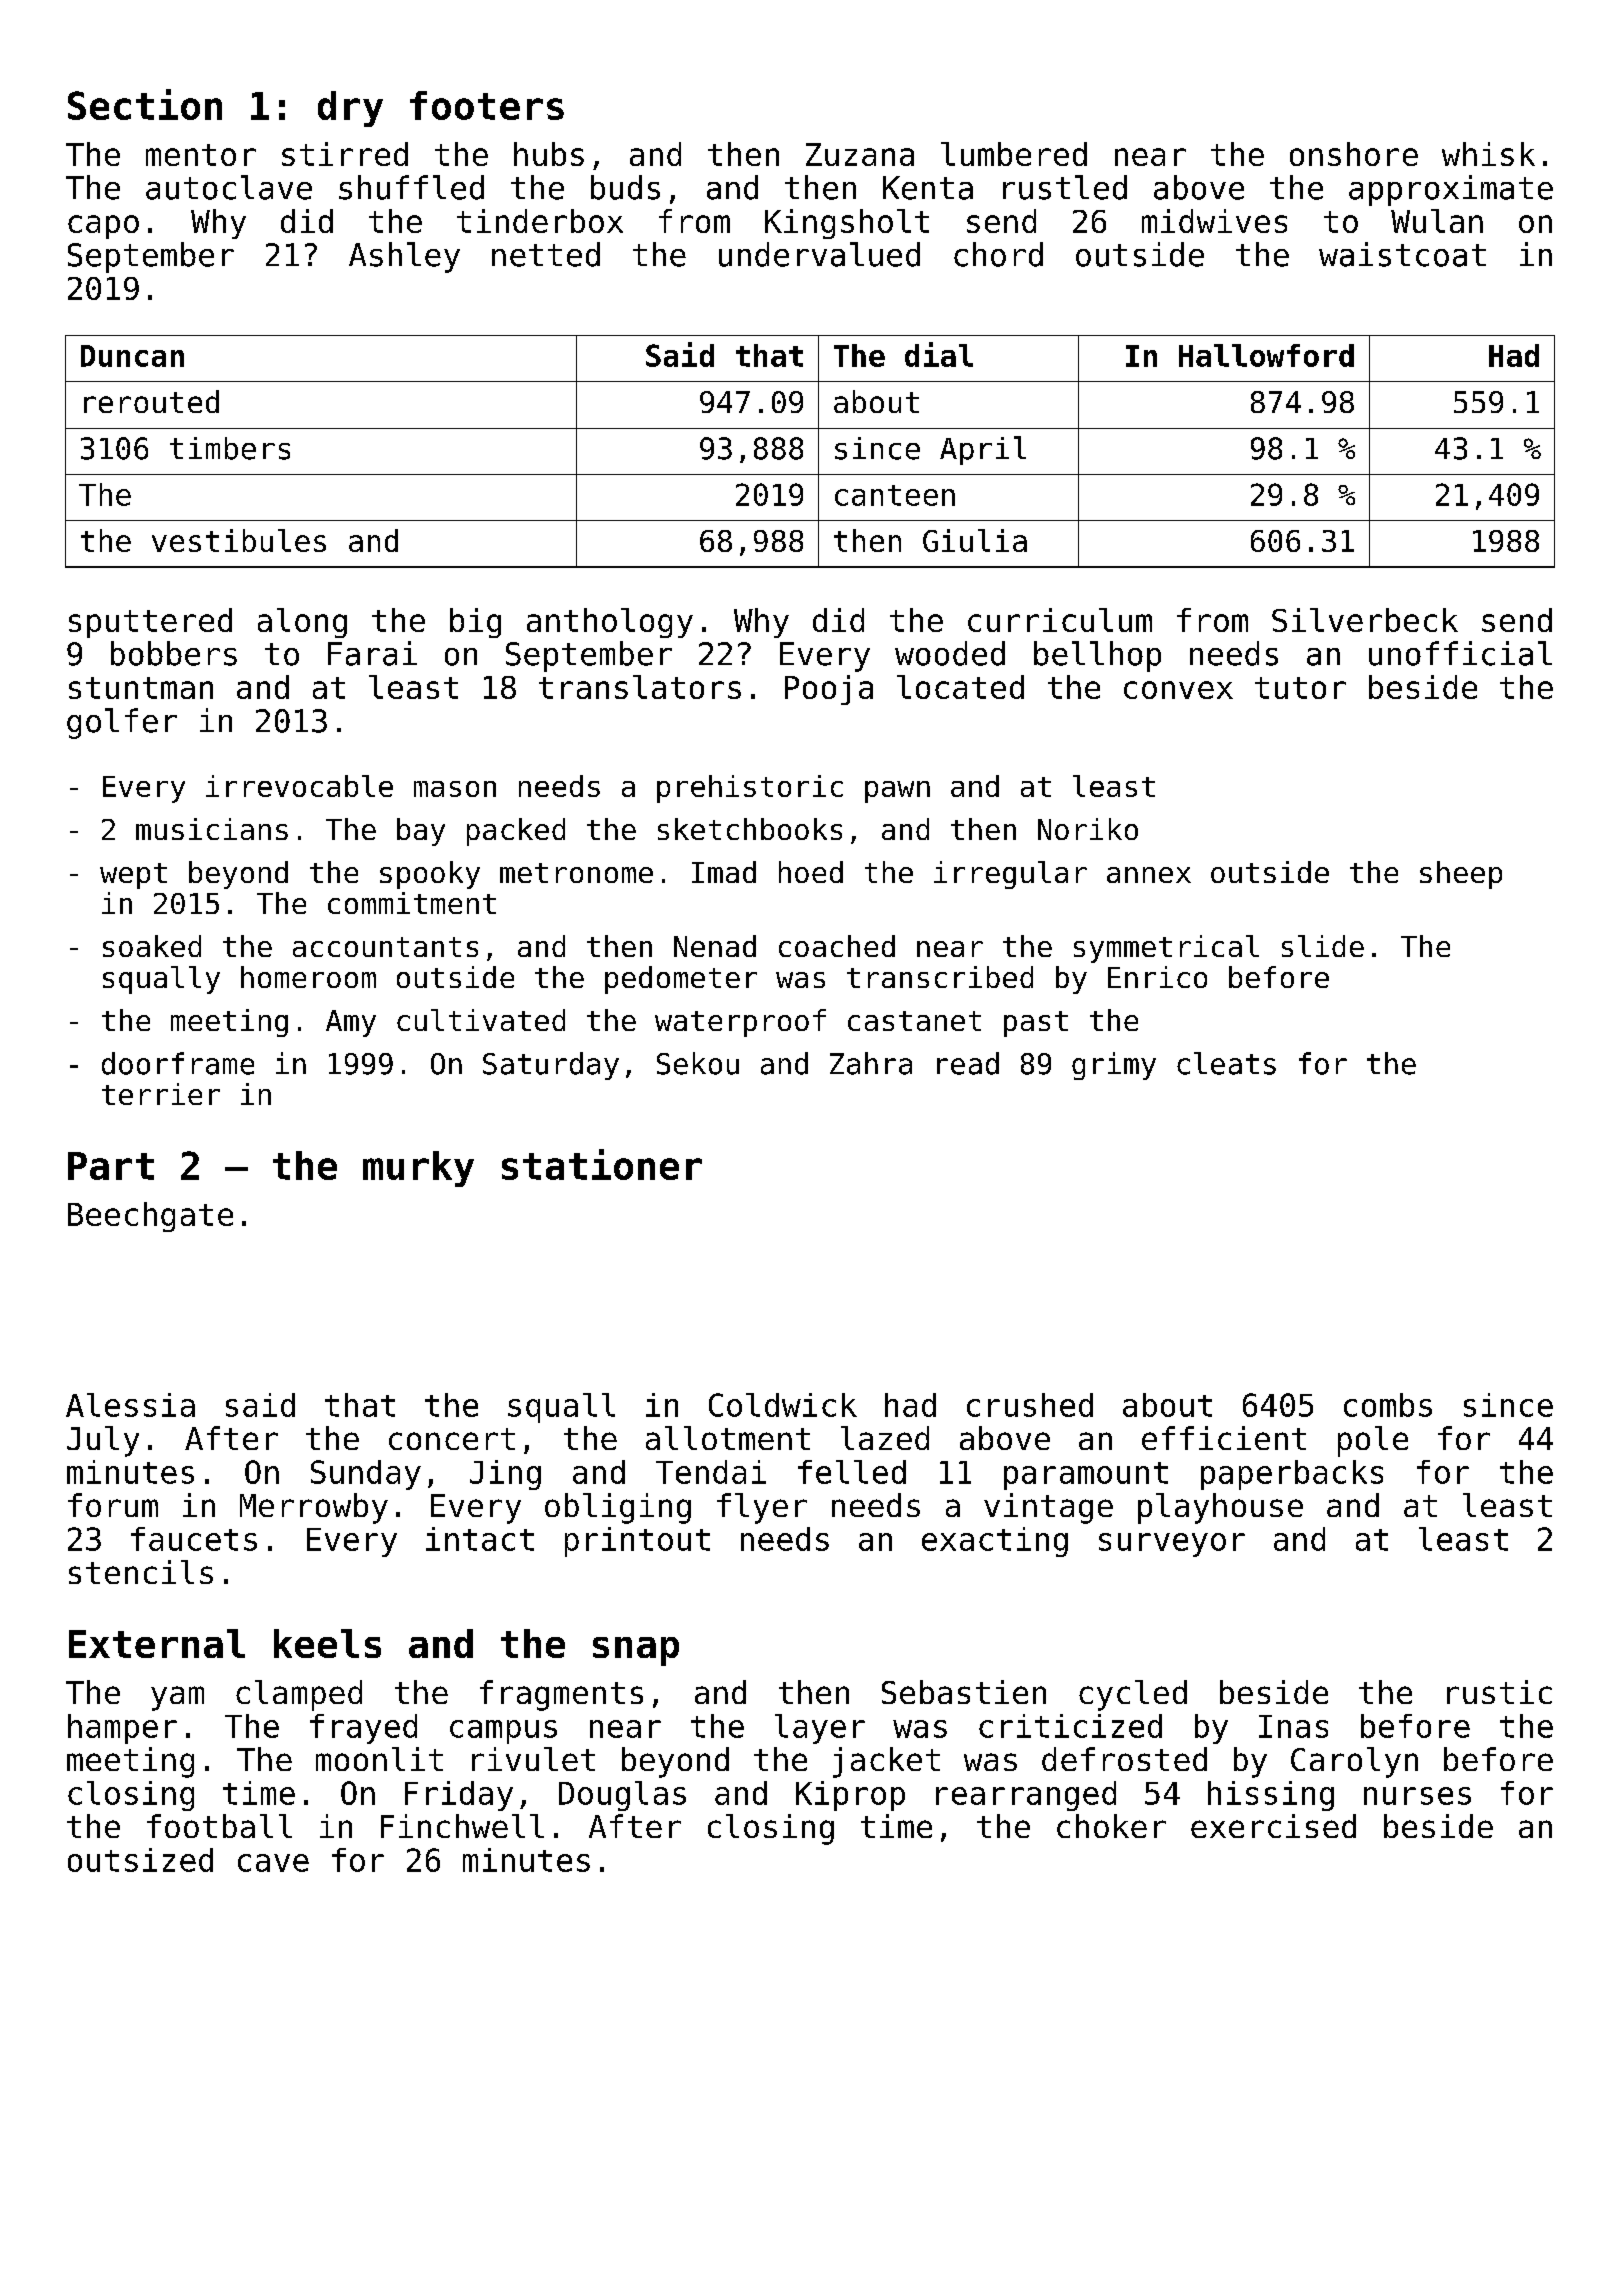 This screenshot has width=1620, height=2292. I want to click on frayed, so click(363, 1729).
